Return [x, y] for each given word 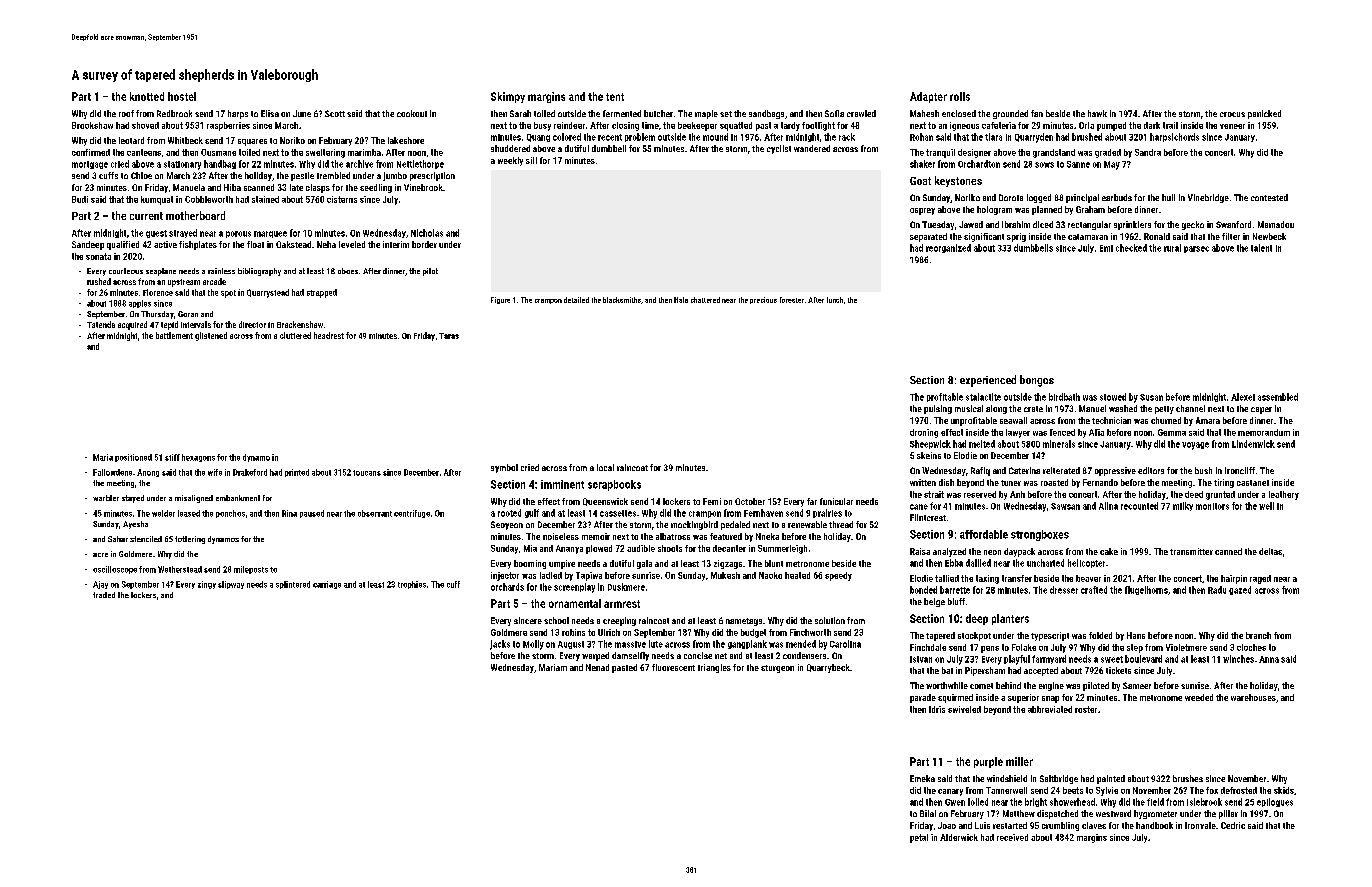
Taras [449, 336]
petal [919, 838]
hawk [1097, 113]
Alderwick [959, 837]
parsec [1196, 249]
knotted [147, 96]
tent [615, 97]
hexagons [198, 458]
